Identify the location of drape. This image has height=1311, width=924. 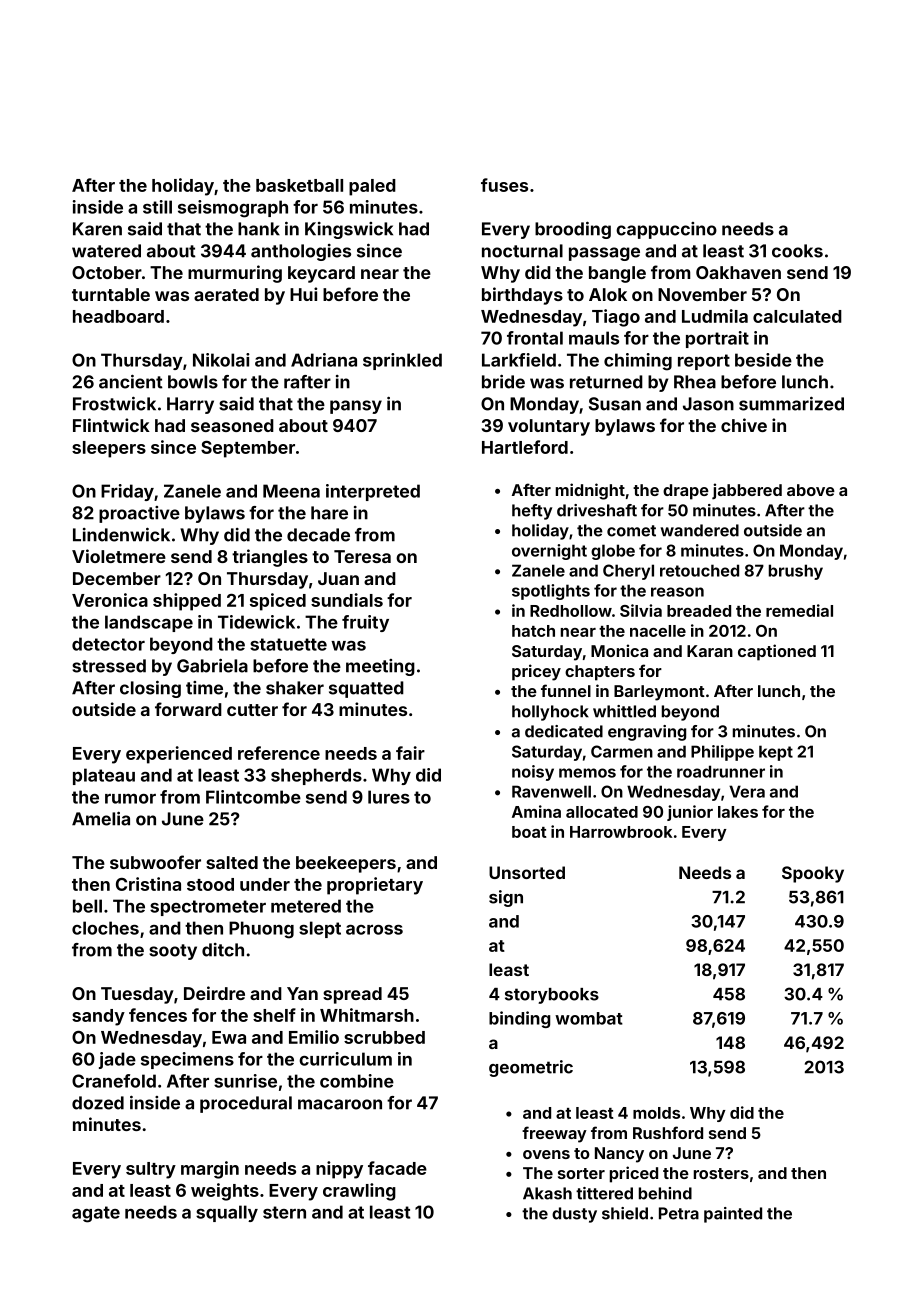
(686, 492).
